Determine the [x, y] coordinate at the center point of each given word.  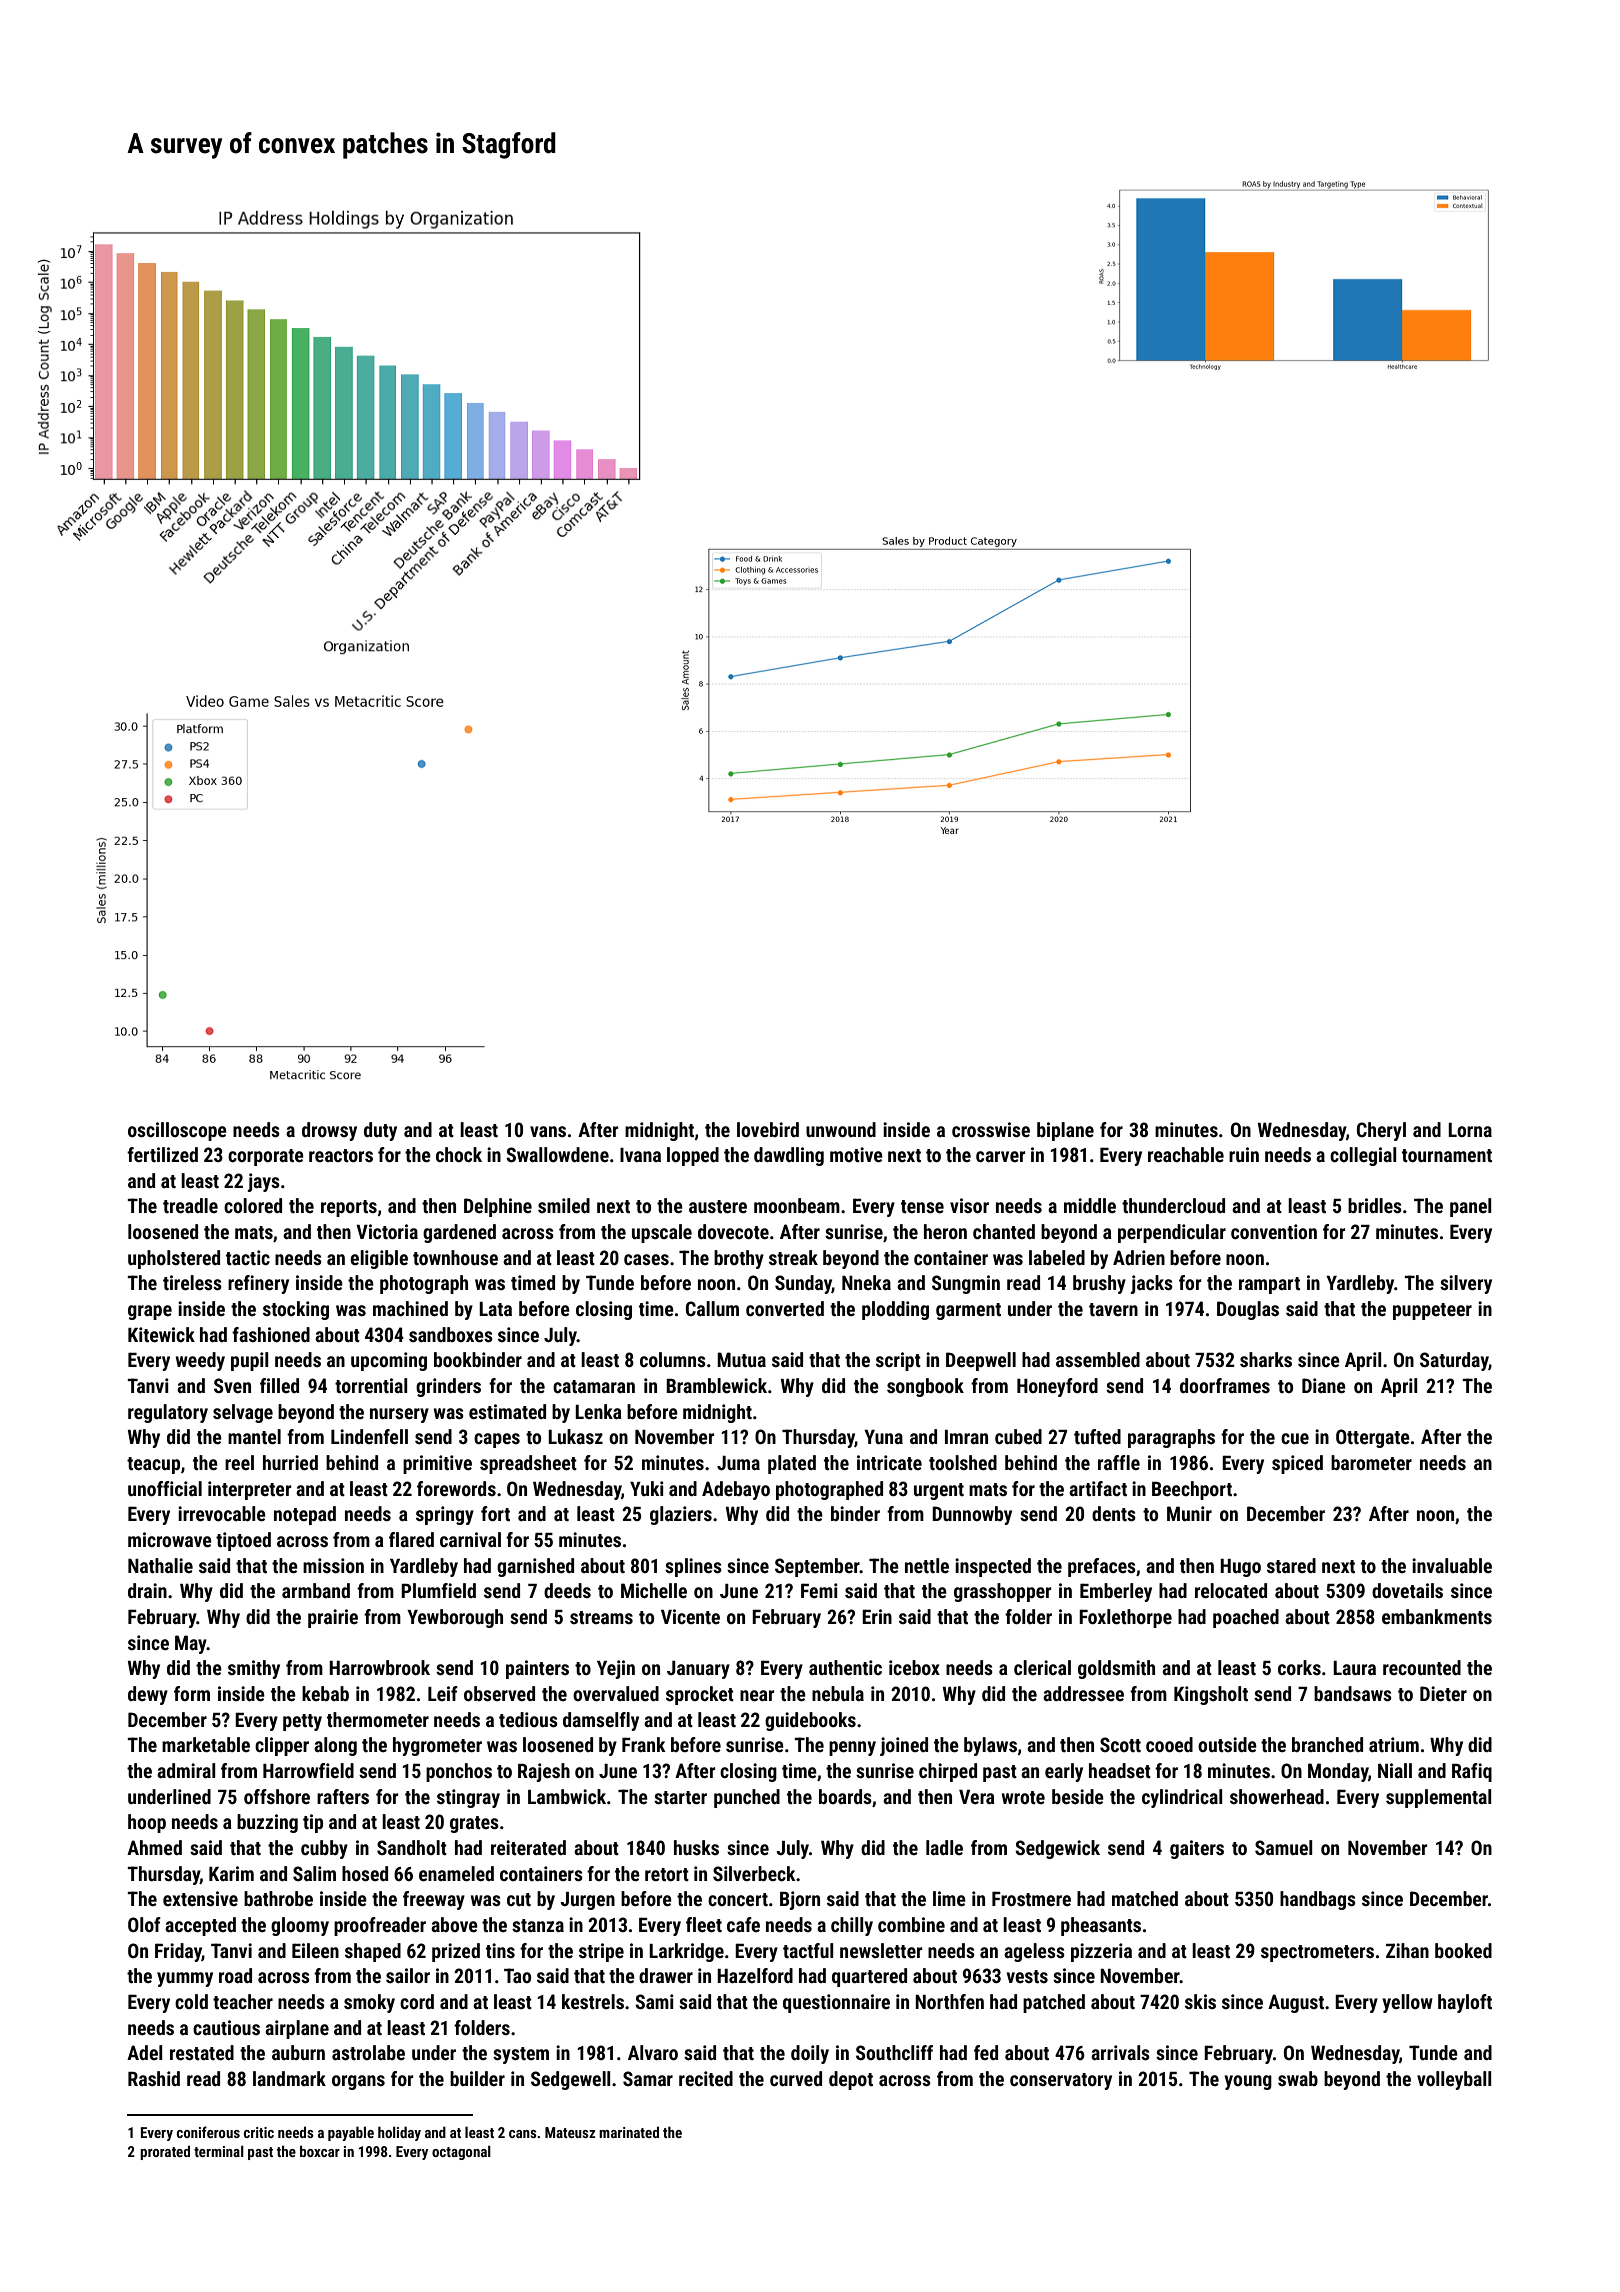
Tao [517, 1975]
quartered [869, 1977]
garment [968, 1311]
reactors [341, 1155]
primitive [437, 1464]
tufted [1097, 1436]
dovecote [733, 1231]
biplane [1065, 1131]
